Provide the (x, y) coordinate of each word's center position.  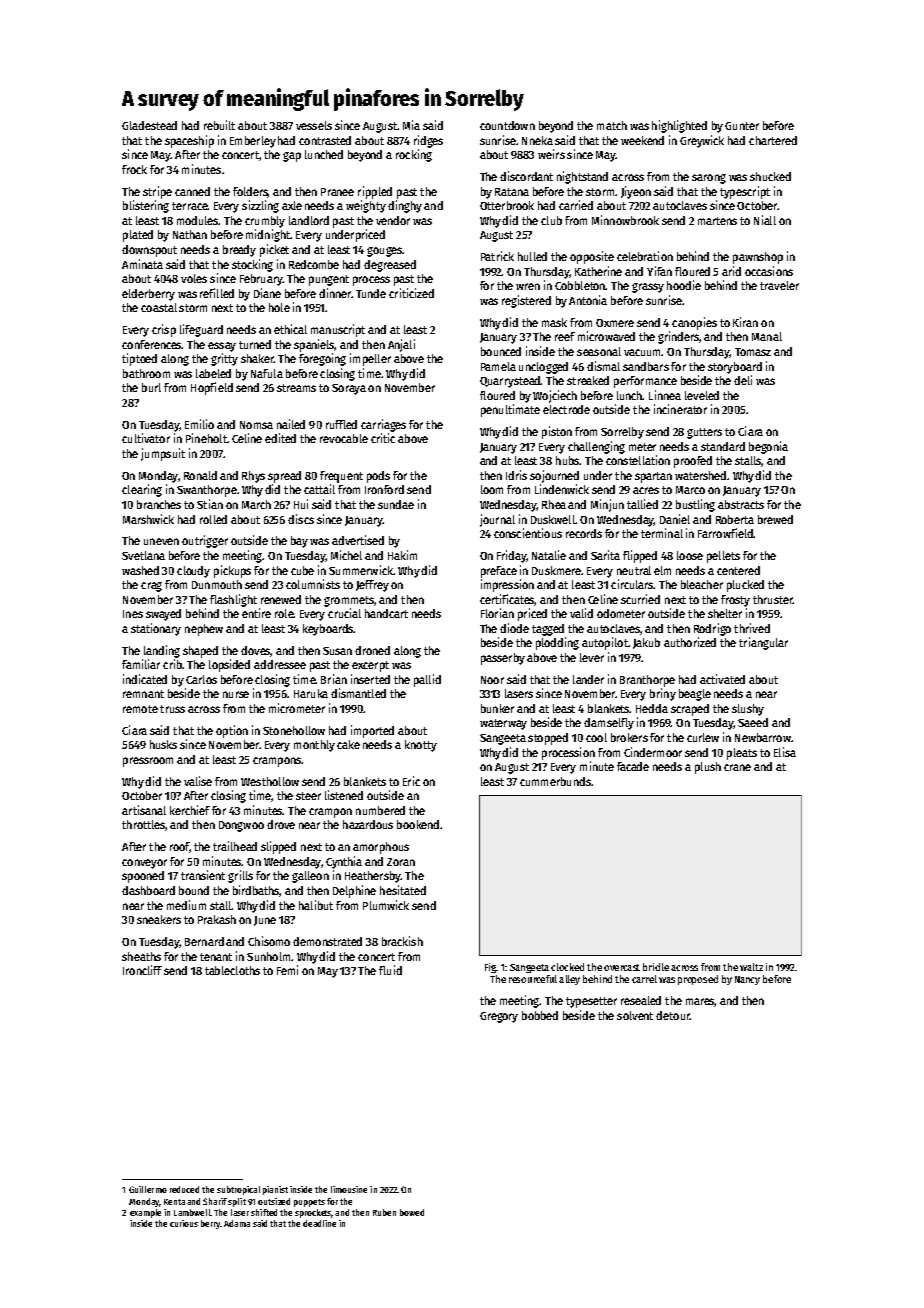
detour (673, 1015)
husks (163, 744)
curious (184, 1223)
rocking (414, 155)
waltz (751, 967)
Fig (490, 968)
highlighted (679, 126)
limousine (349, 1189)
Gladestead (149, 125)
